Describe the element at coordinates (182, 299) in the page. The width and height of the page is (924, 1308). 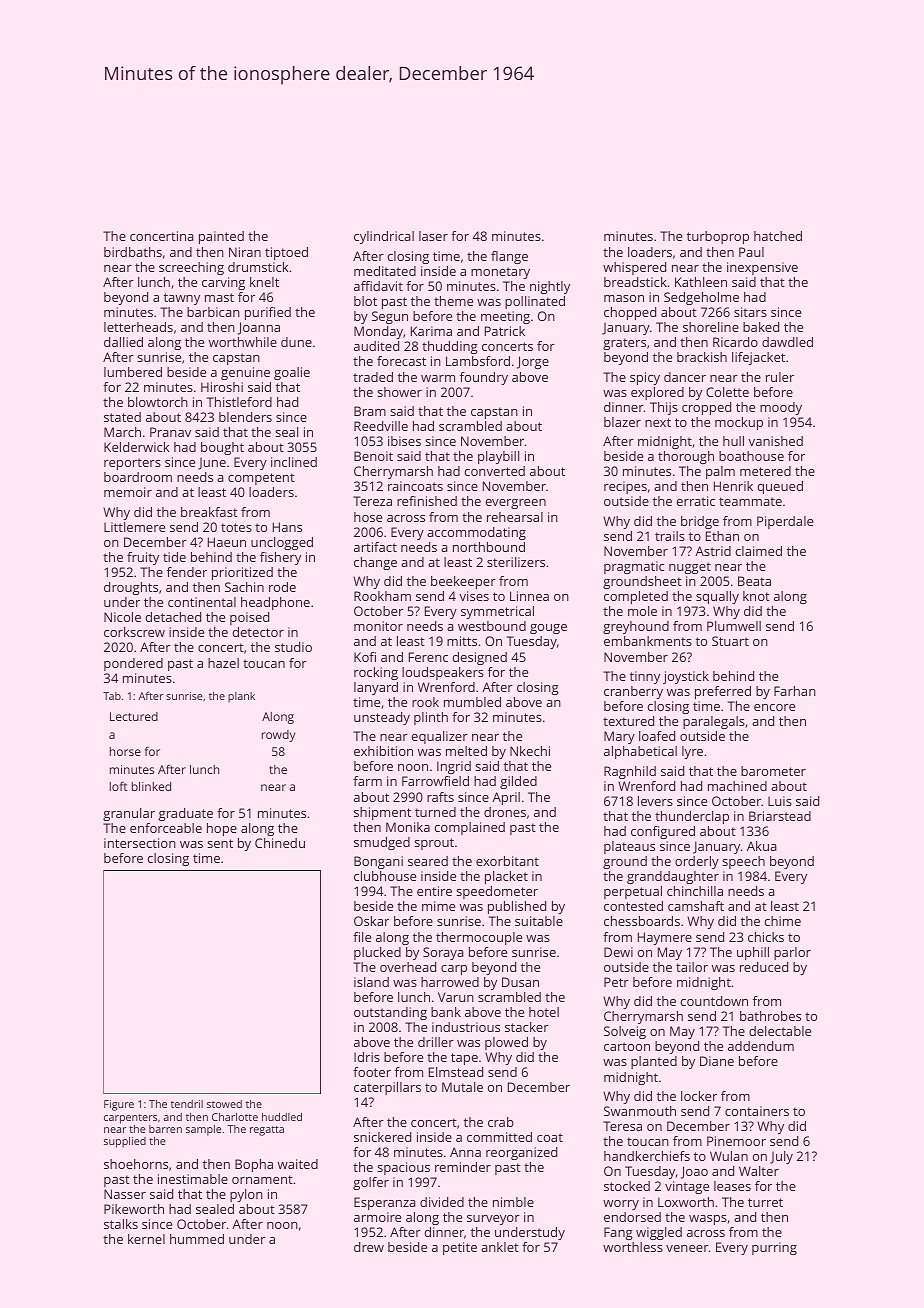
I see `tawny` at that location.
